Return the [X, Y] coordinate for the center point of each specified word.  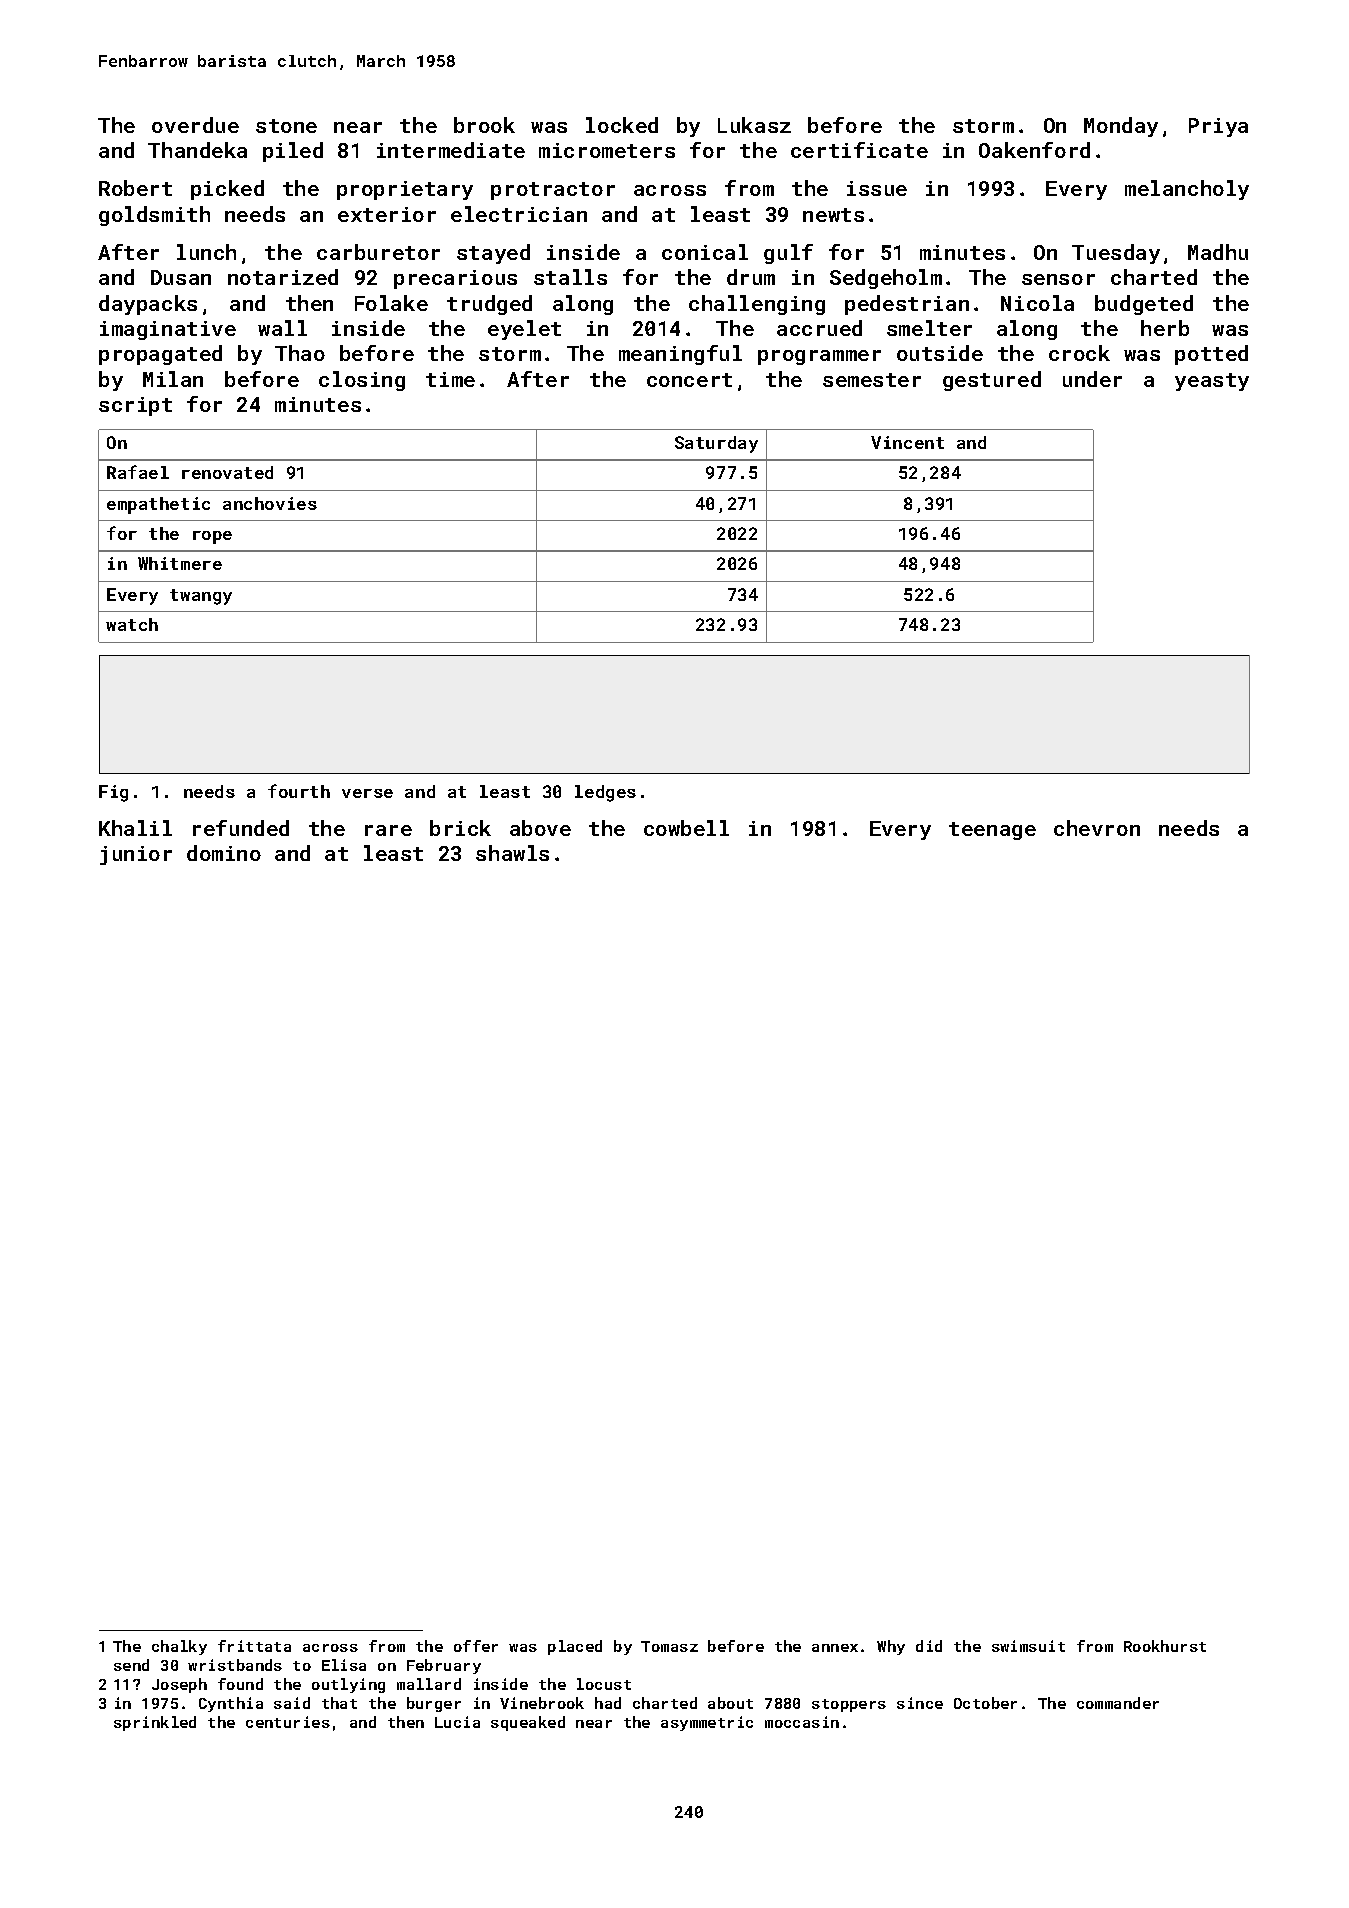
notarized [283, 277]
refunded [241, 828]
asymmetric [707, 1723]
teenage [992, 831]
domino [224, 853]
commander [1118, 1703]
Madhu [1218, 252]
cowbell [686, 828]
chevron [1097, 828]
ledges [605, 793]
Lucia [457, 1722]
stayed [493, 254]
